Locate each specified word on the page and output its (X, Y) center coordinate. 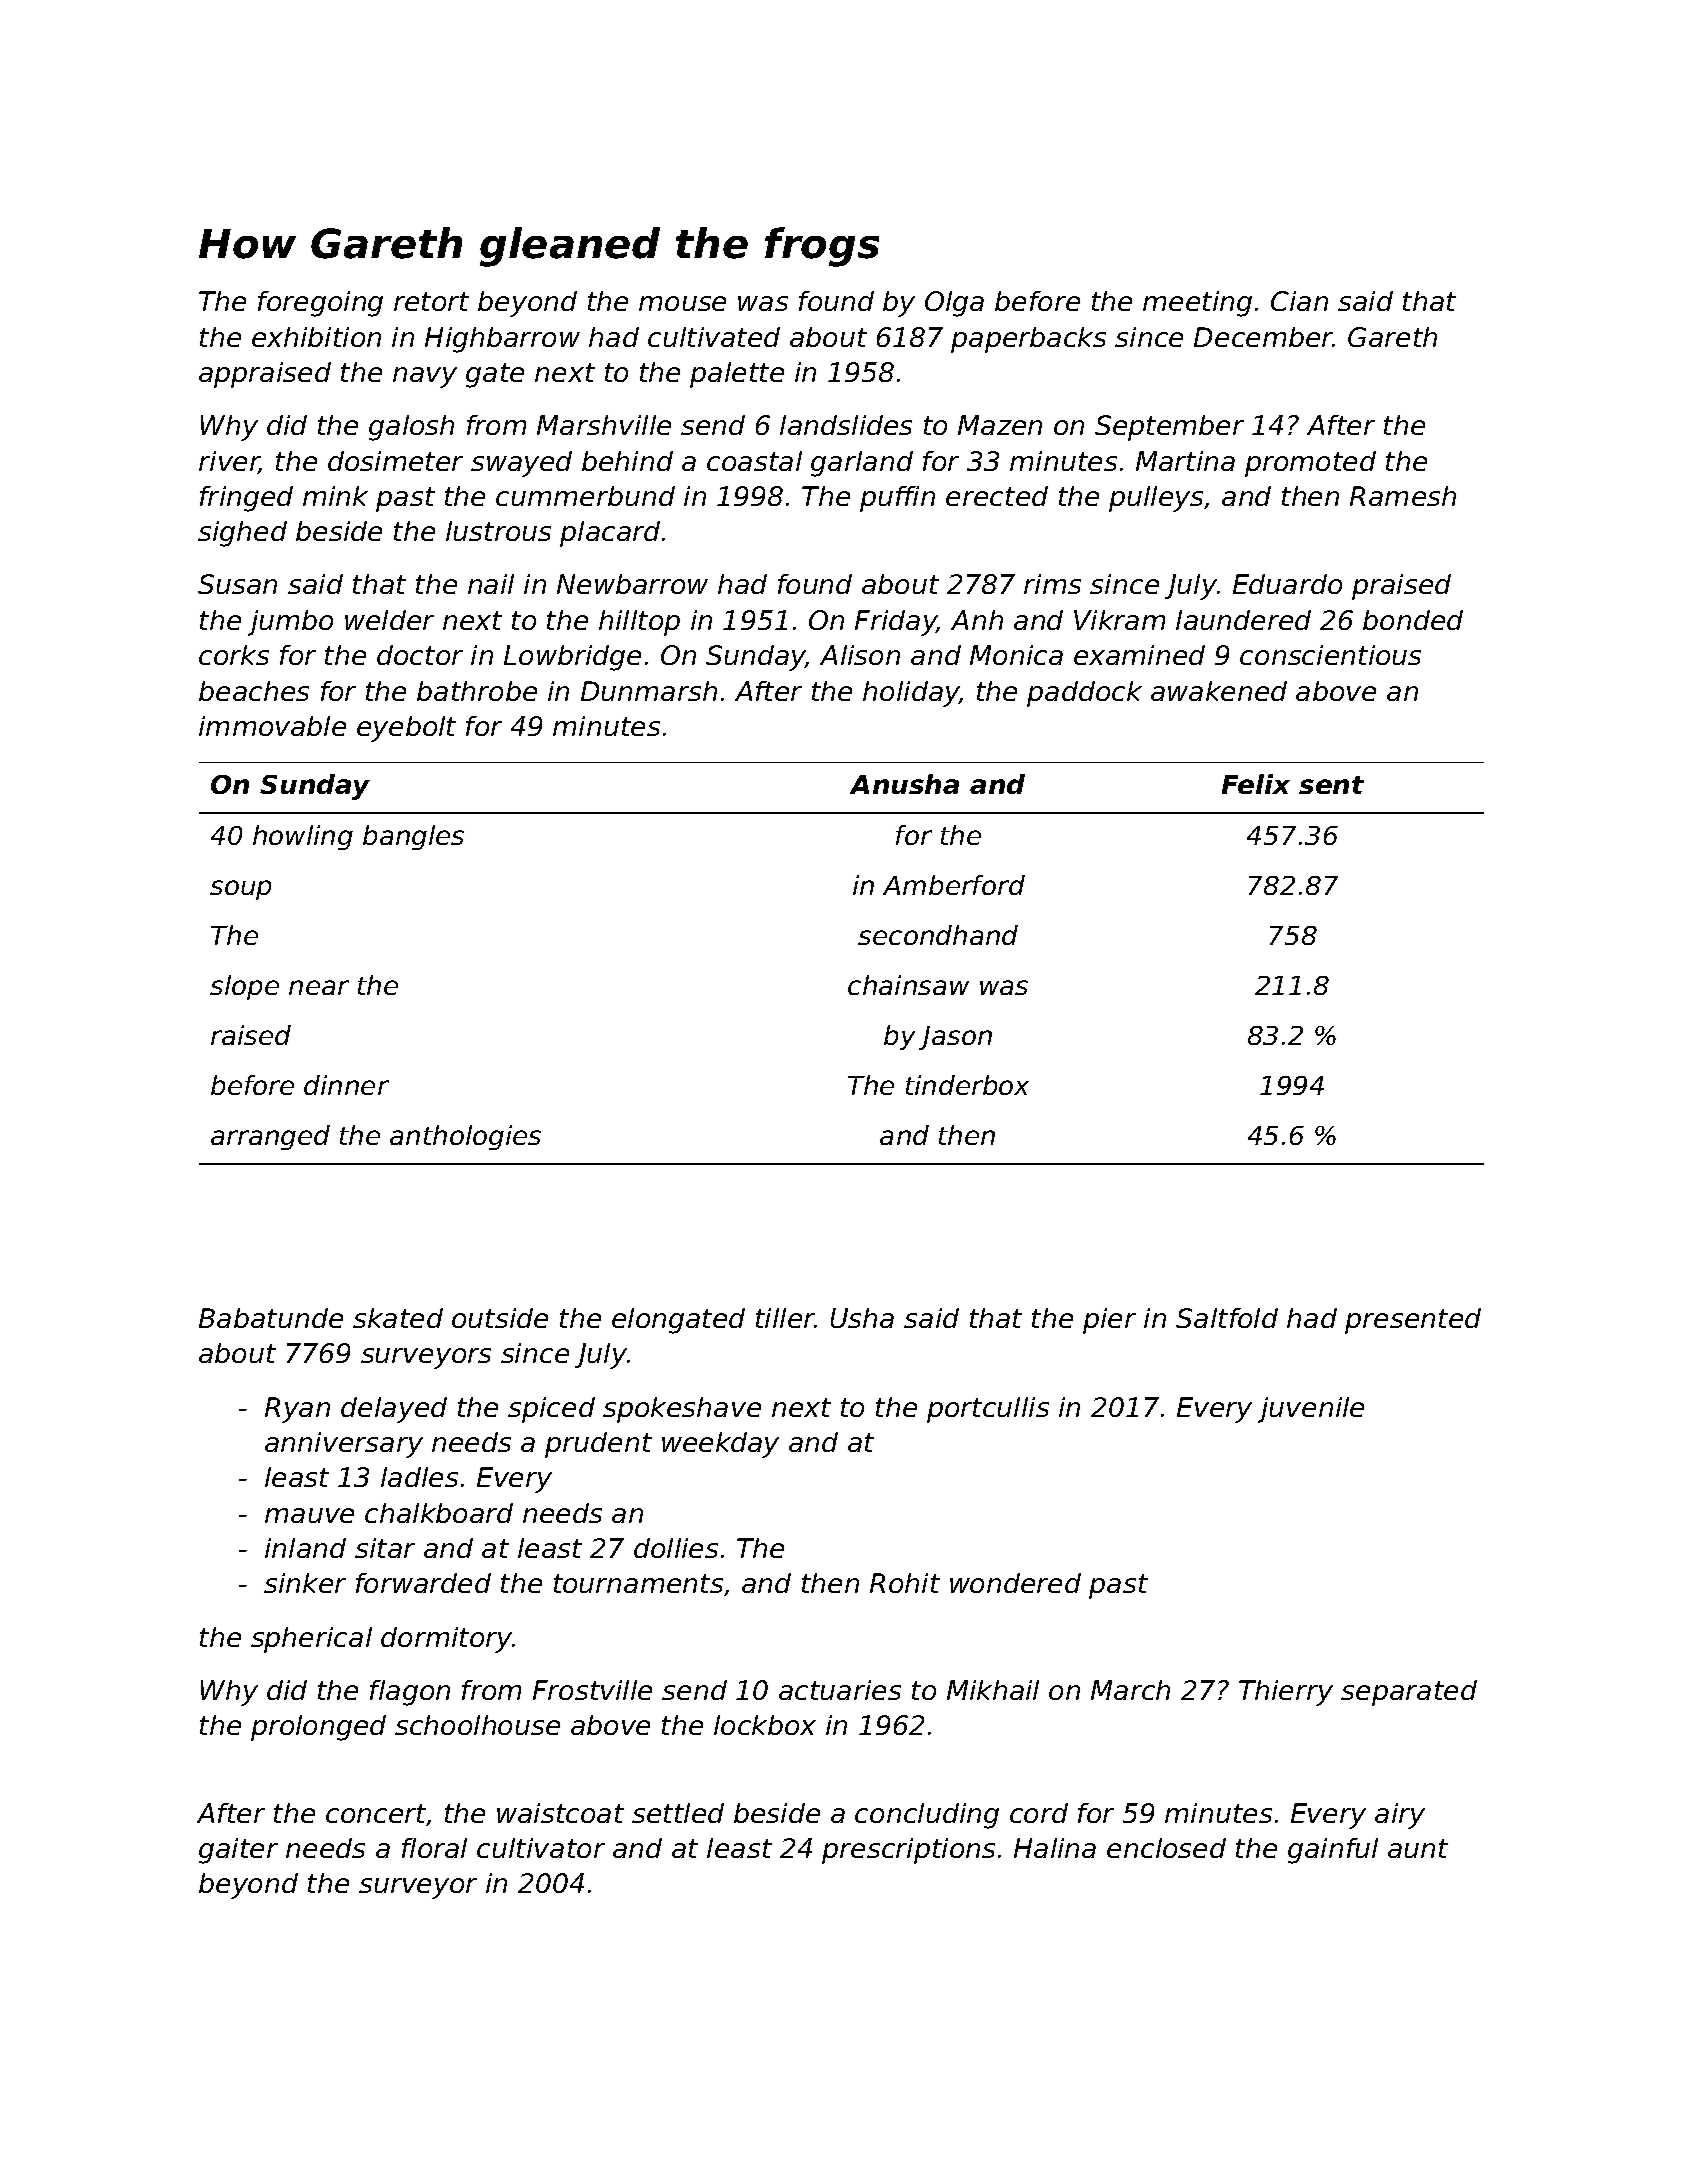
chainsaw (908, 985)
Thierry (1286, 1693)
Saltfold (1227, 1318)
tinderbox (967, 1085)
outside (500, 1318)
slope (244, 987)
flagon (410, 1693)
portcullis (988, 1410)
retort (431, 301)
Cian (1299, 301)
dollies (676, 1548)
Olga (954, 304)
